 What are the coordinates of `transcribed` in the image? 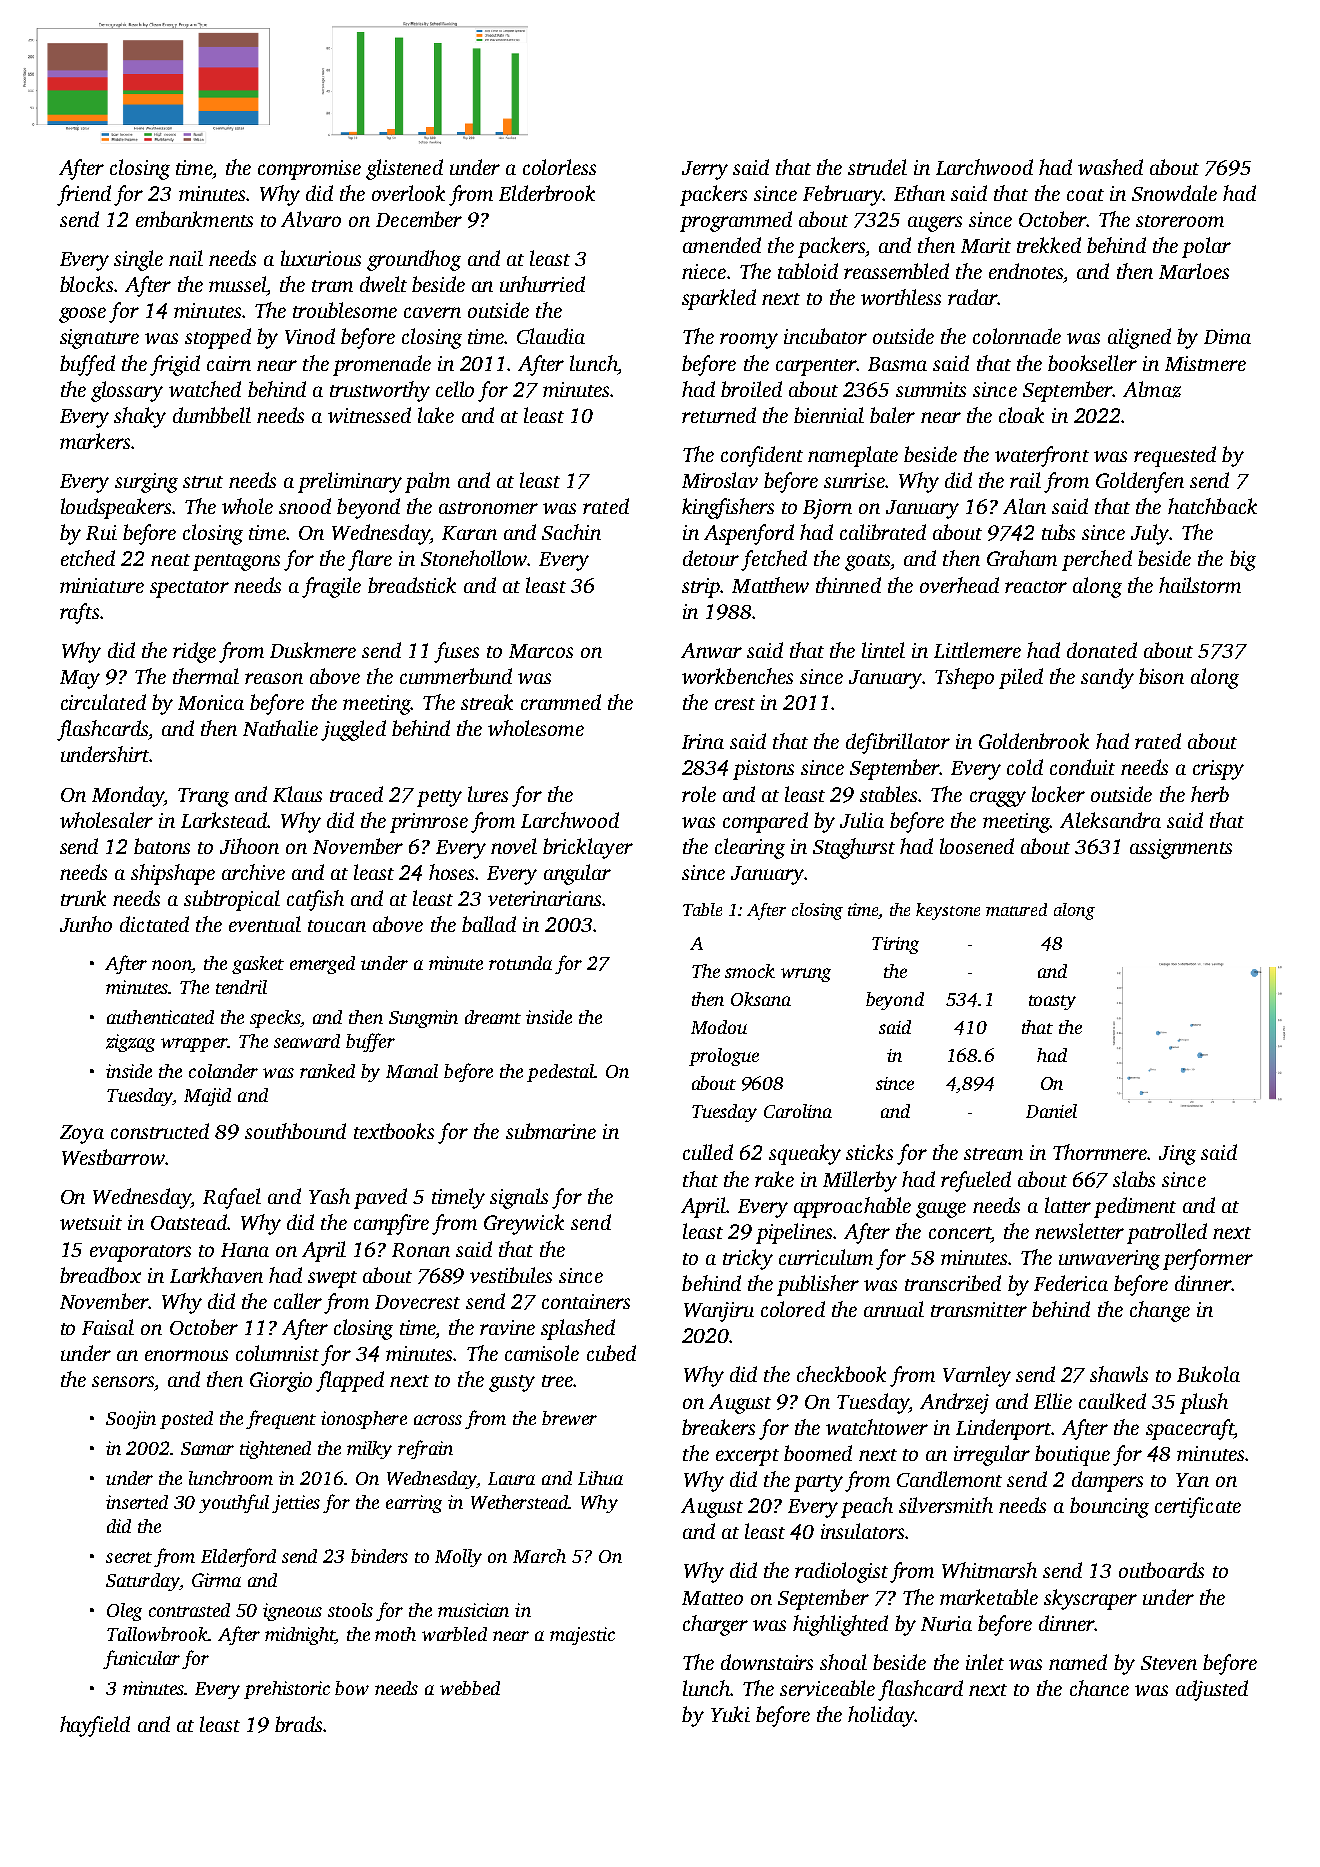 It's located at (953, 1283).
